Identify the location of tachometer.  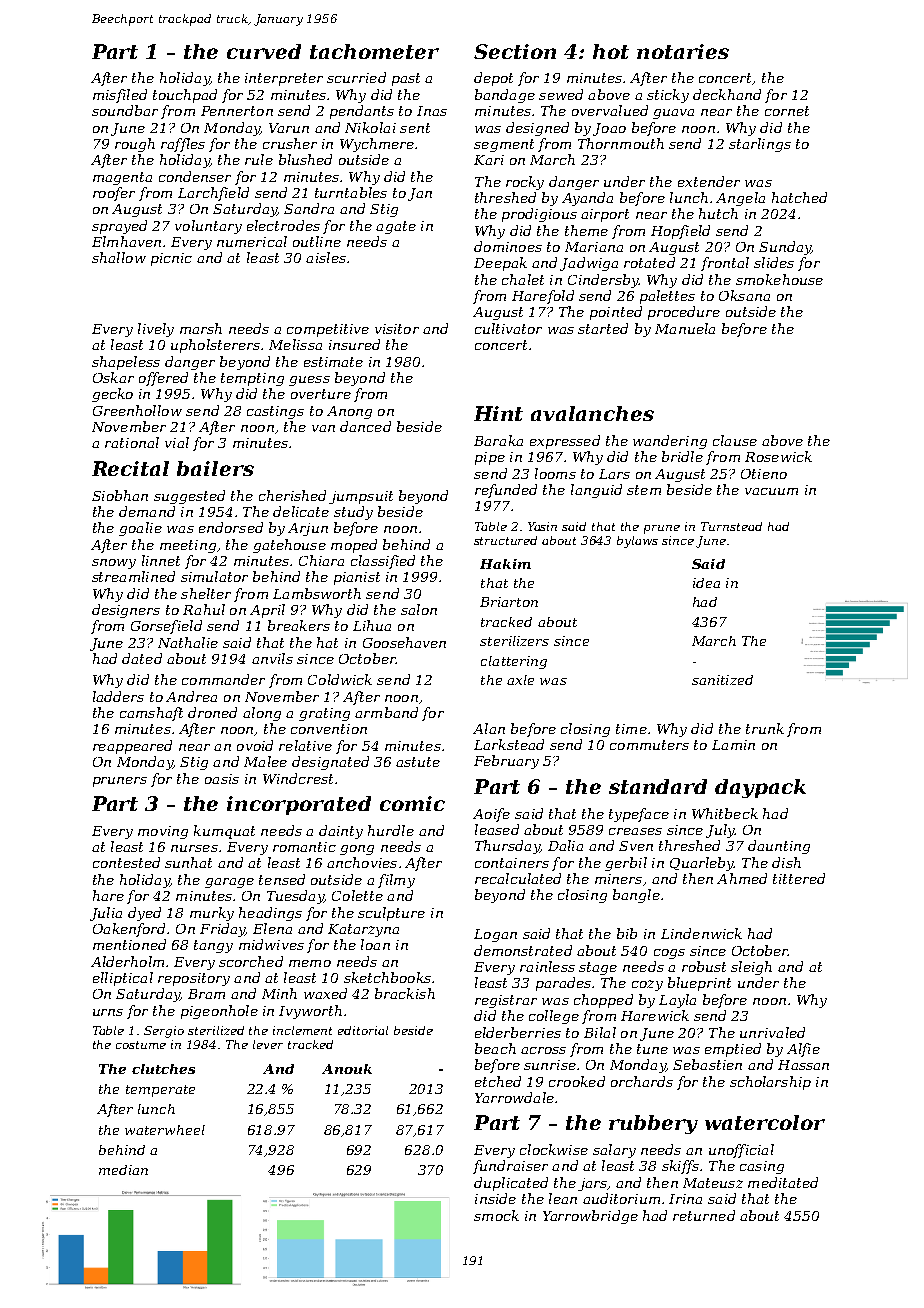
(374, 51).
